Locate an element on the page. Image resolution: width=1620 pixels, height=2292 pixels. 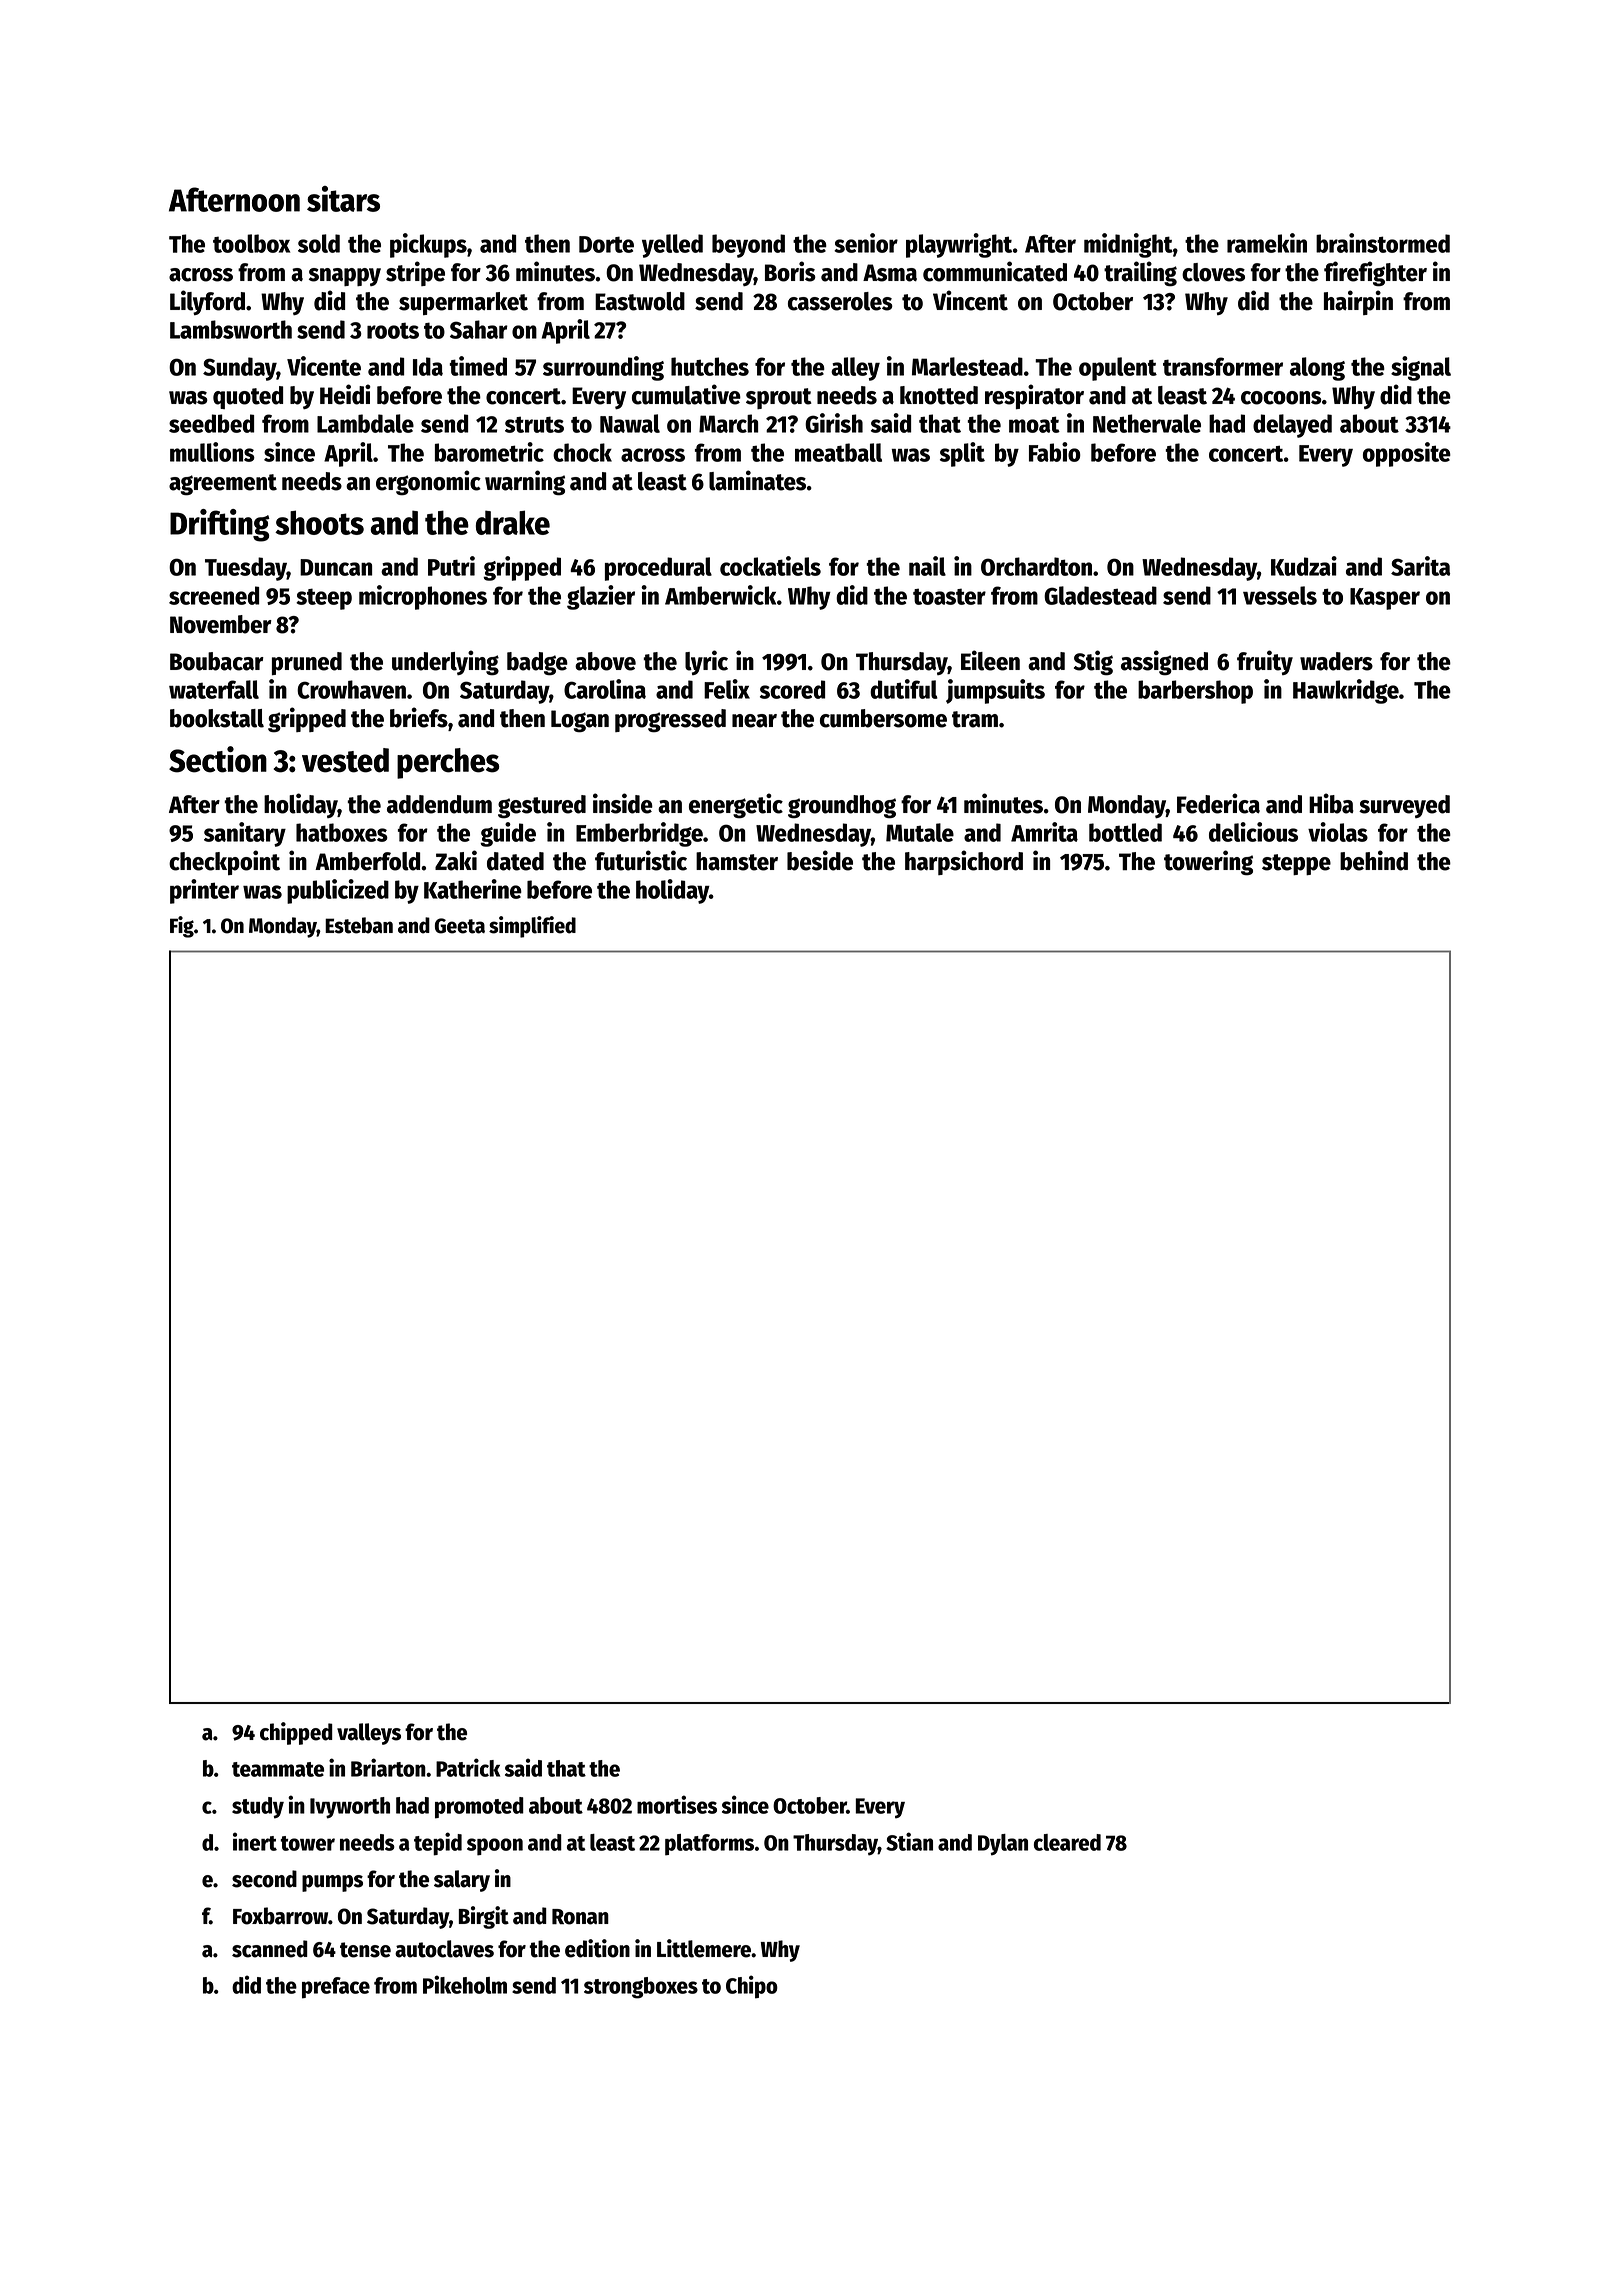
teammate is located at coordinates (278, 1769).
